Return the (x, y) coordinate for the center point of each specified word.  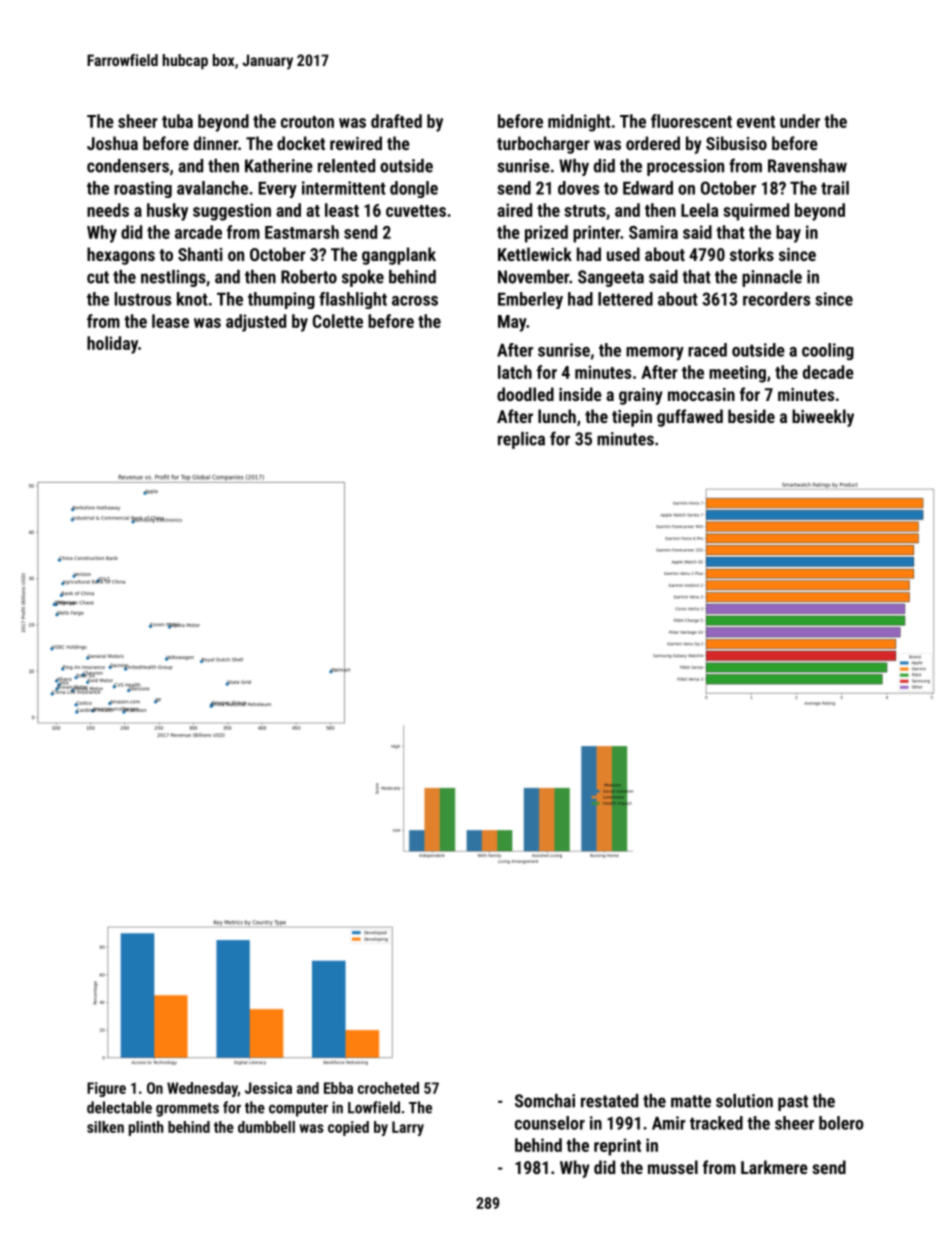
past (793, 1103)
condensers (128, 166)
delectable (119, 1107)
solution (744, 1101)
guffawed (690, 418)
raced (707, 350)
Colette (338, 321)
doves (578, 188)
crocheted (388, 1088)
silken (105, 1127)
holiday (112, 345)
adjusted (256, 323)
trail (835, 188)
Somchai (545, 1101)
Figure (106, 1089)
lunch (557, 416)
